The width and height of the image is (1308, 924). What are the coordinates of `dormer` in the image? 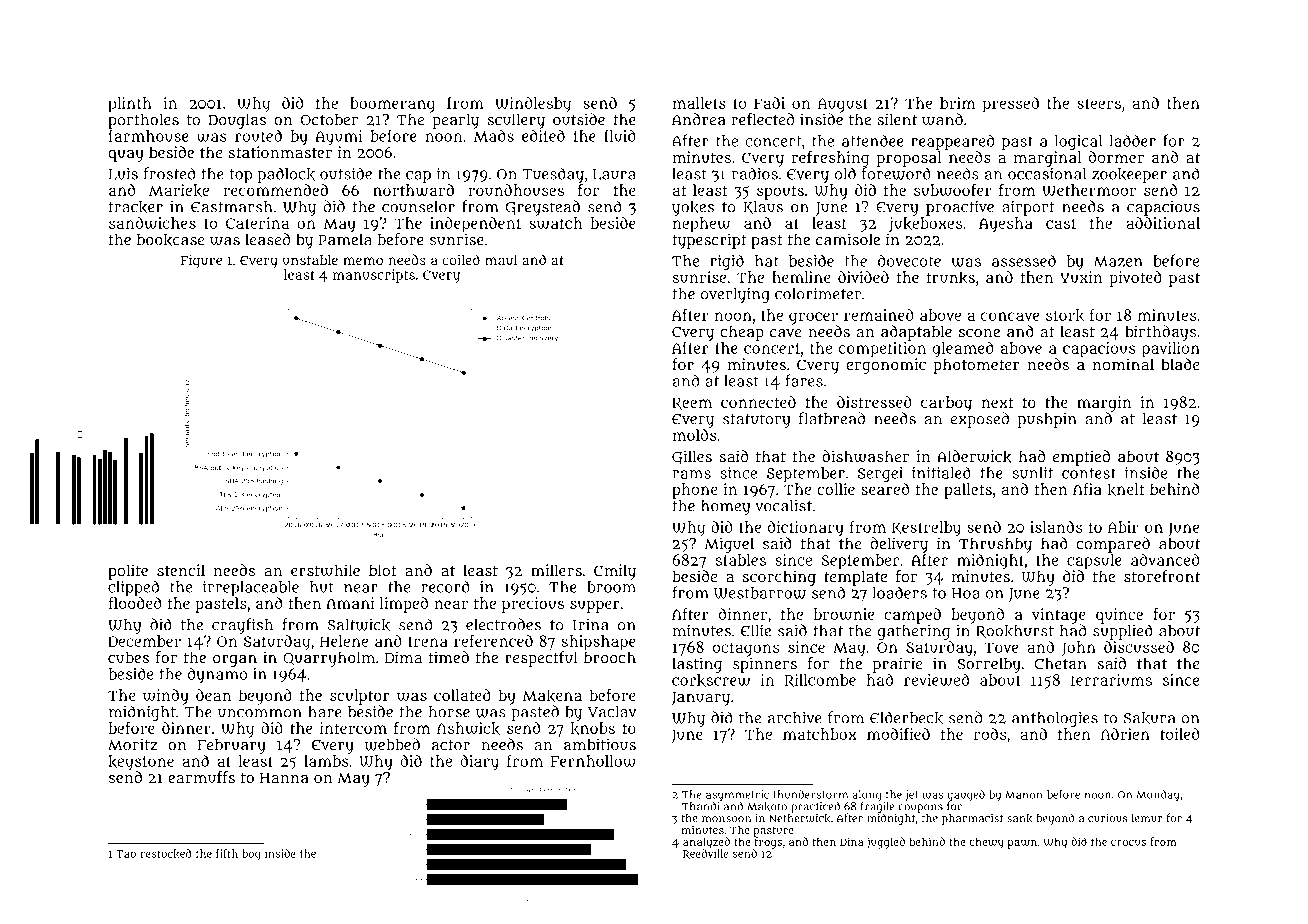 It's located at (1116, 157).
